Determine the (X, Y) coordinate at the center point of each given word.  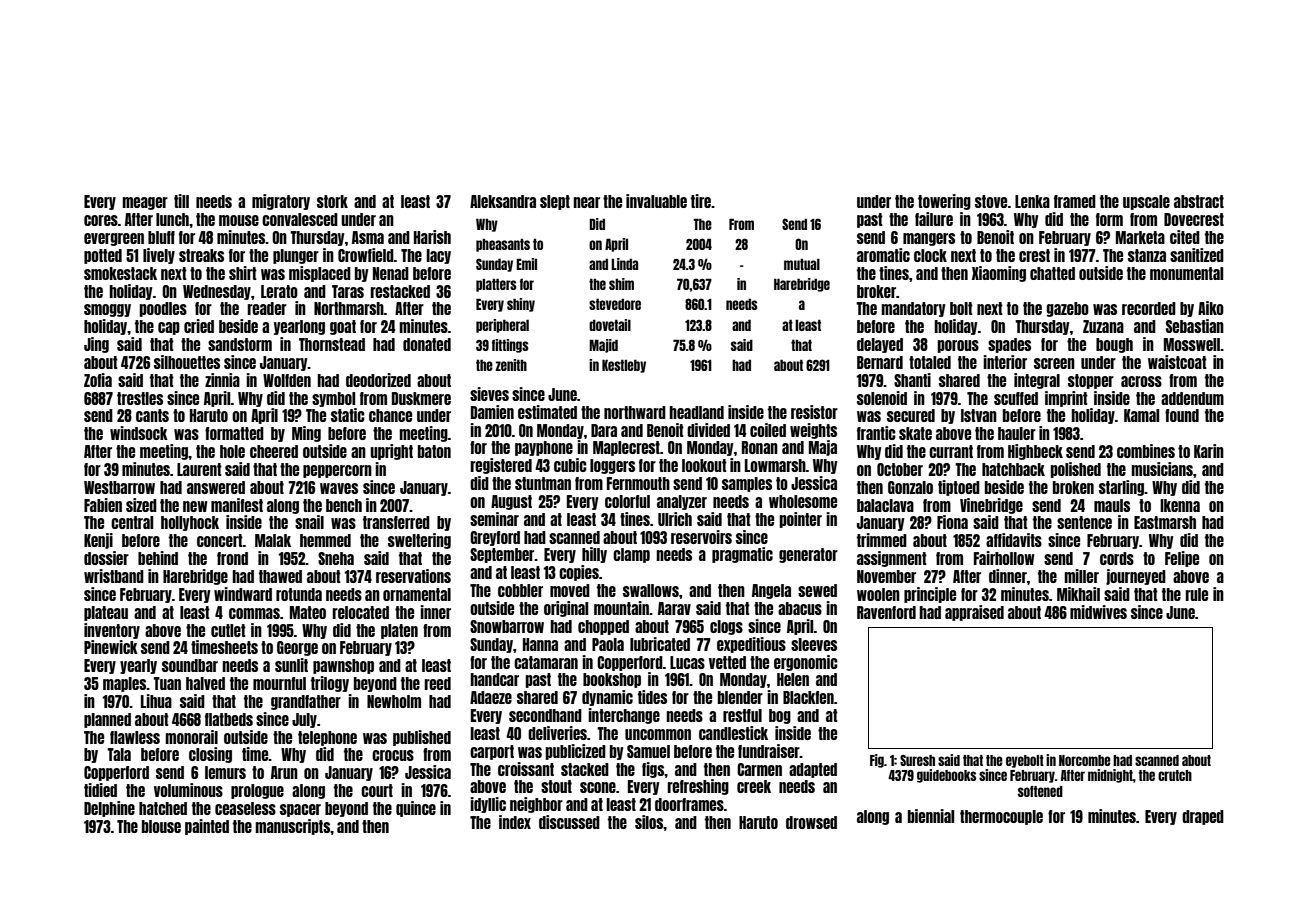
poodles (163, 309)
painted (207, 827)
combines (1146, 451)
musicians (1162, 469)
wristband (114, 576)
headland (696, 412)
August (511, 502)
